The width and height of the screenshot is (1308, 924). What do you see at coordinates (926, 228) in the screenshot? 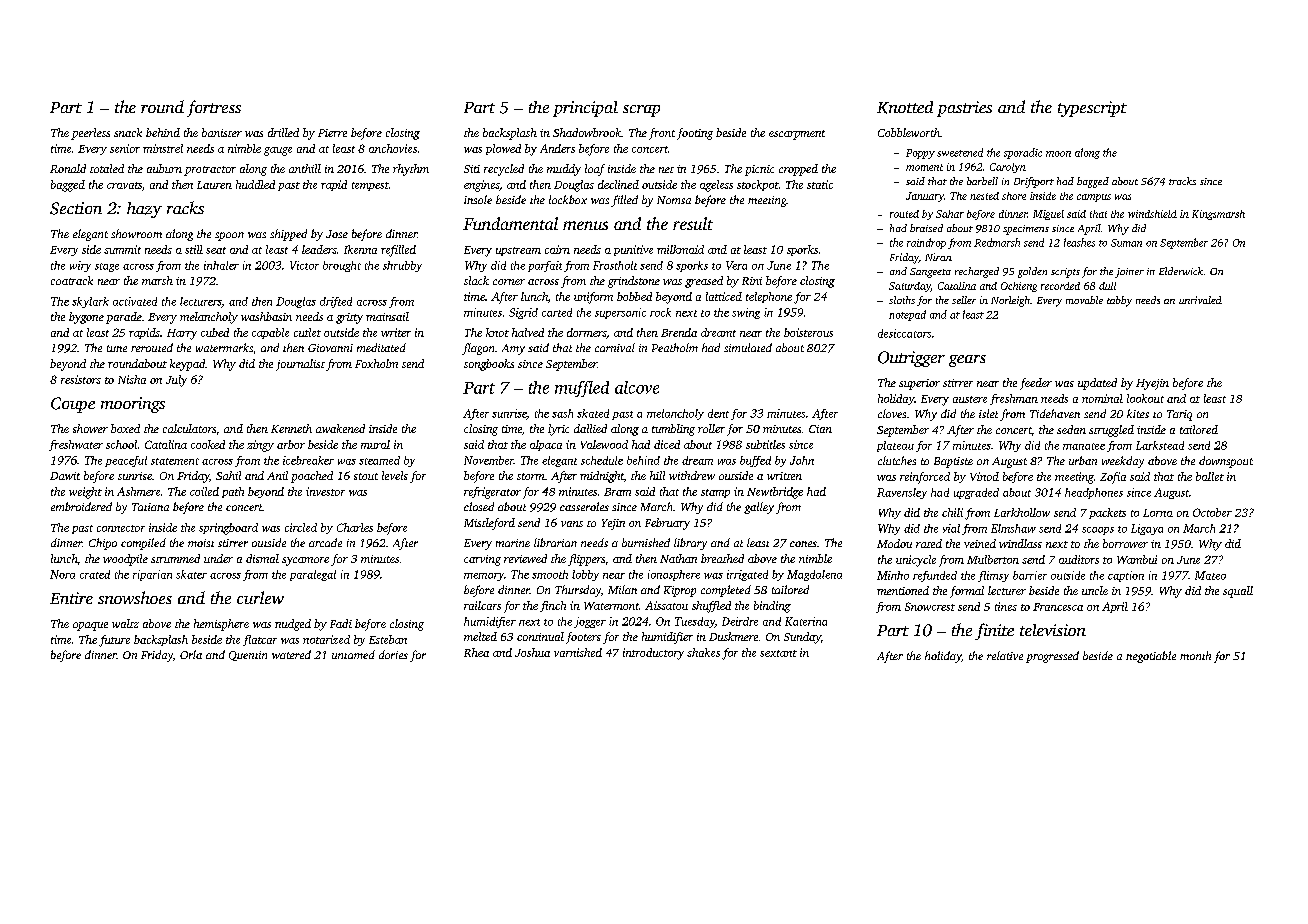
I see `braised` at bounding box center [926, 228].
